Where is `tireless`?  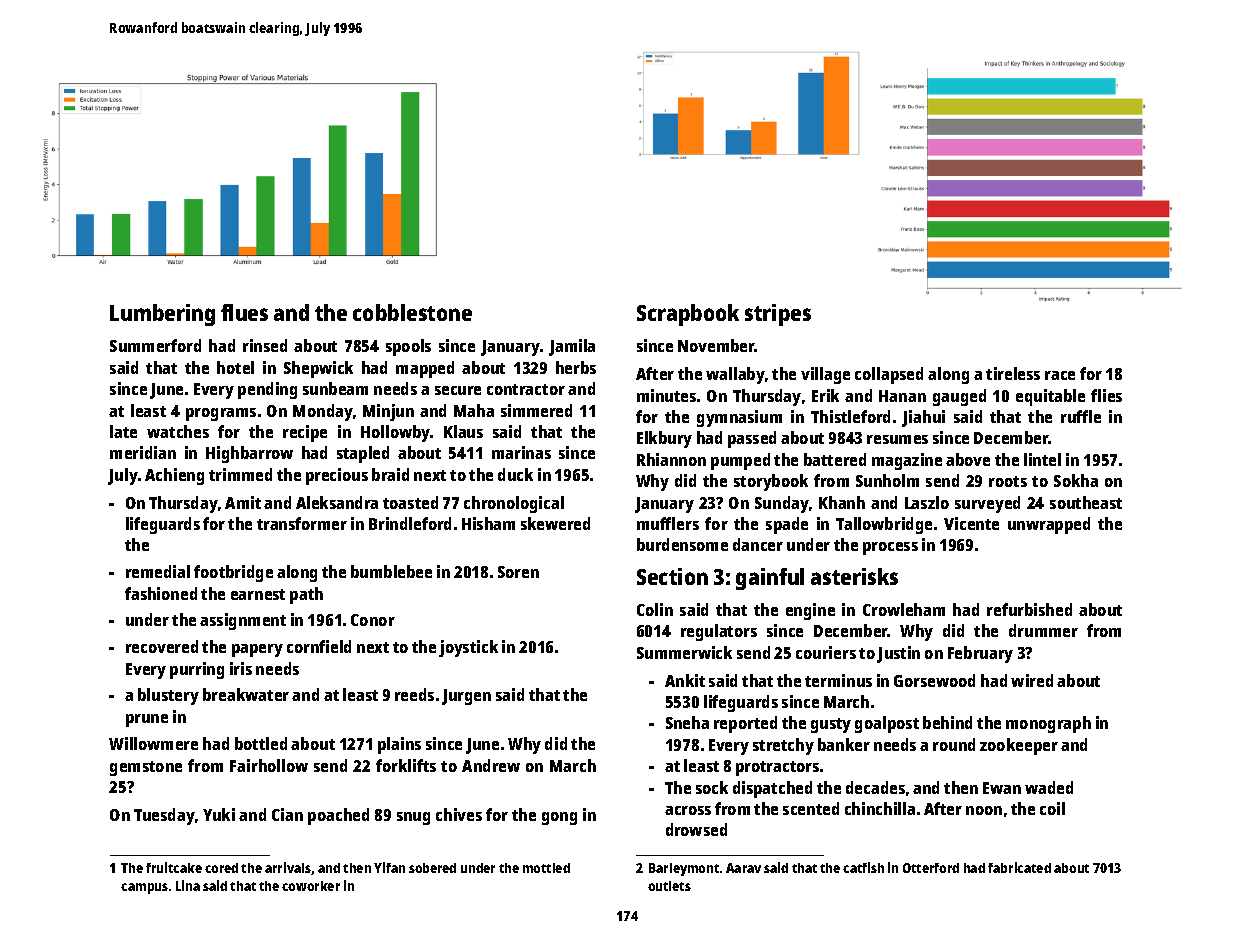
tireless is located at coordinates (1013, 373).
